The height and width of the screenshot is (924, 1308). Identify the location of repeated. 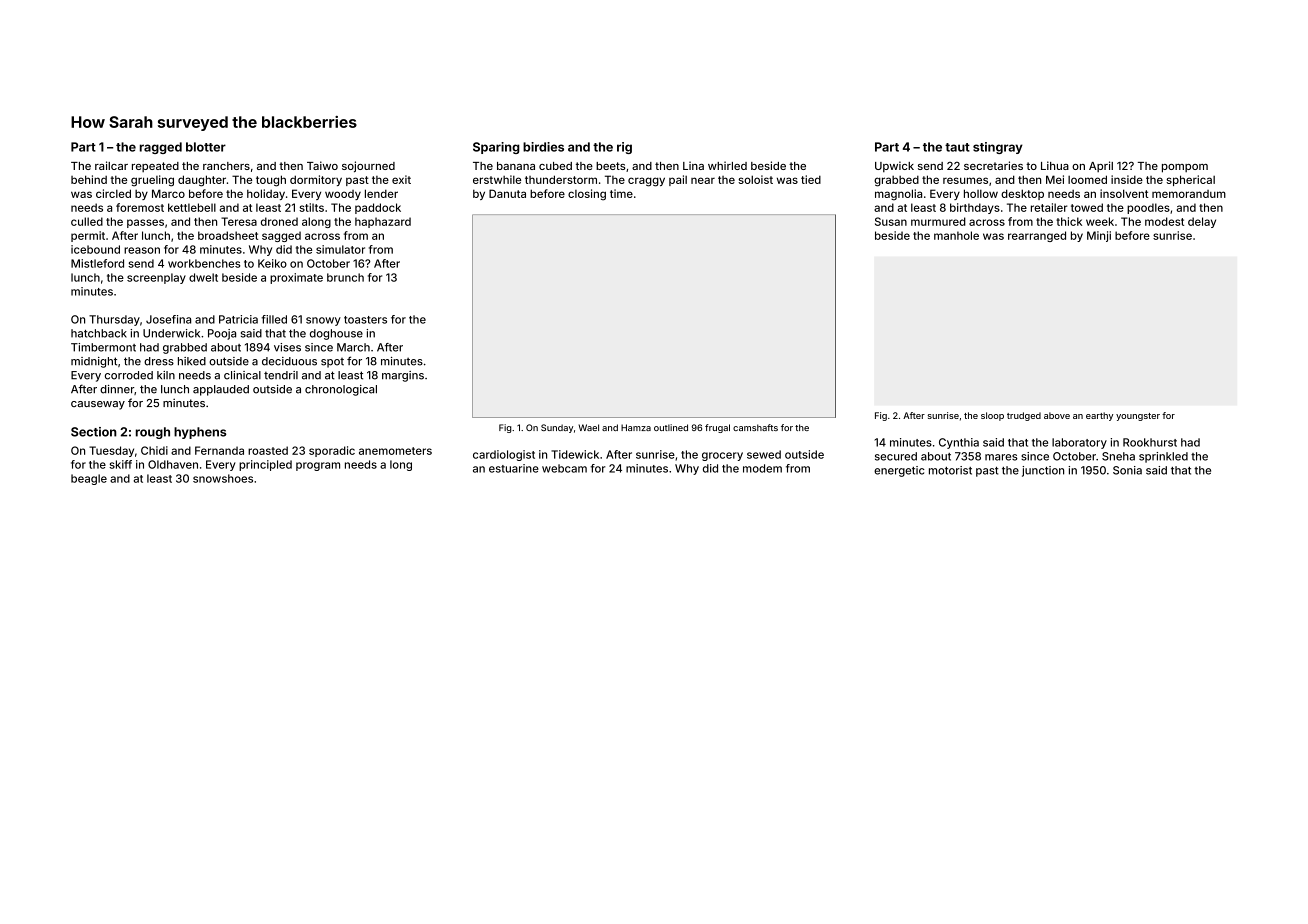
(155, 167).
